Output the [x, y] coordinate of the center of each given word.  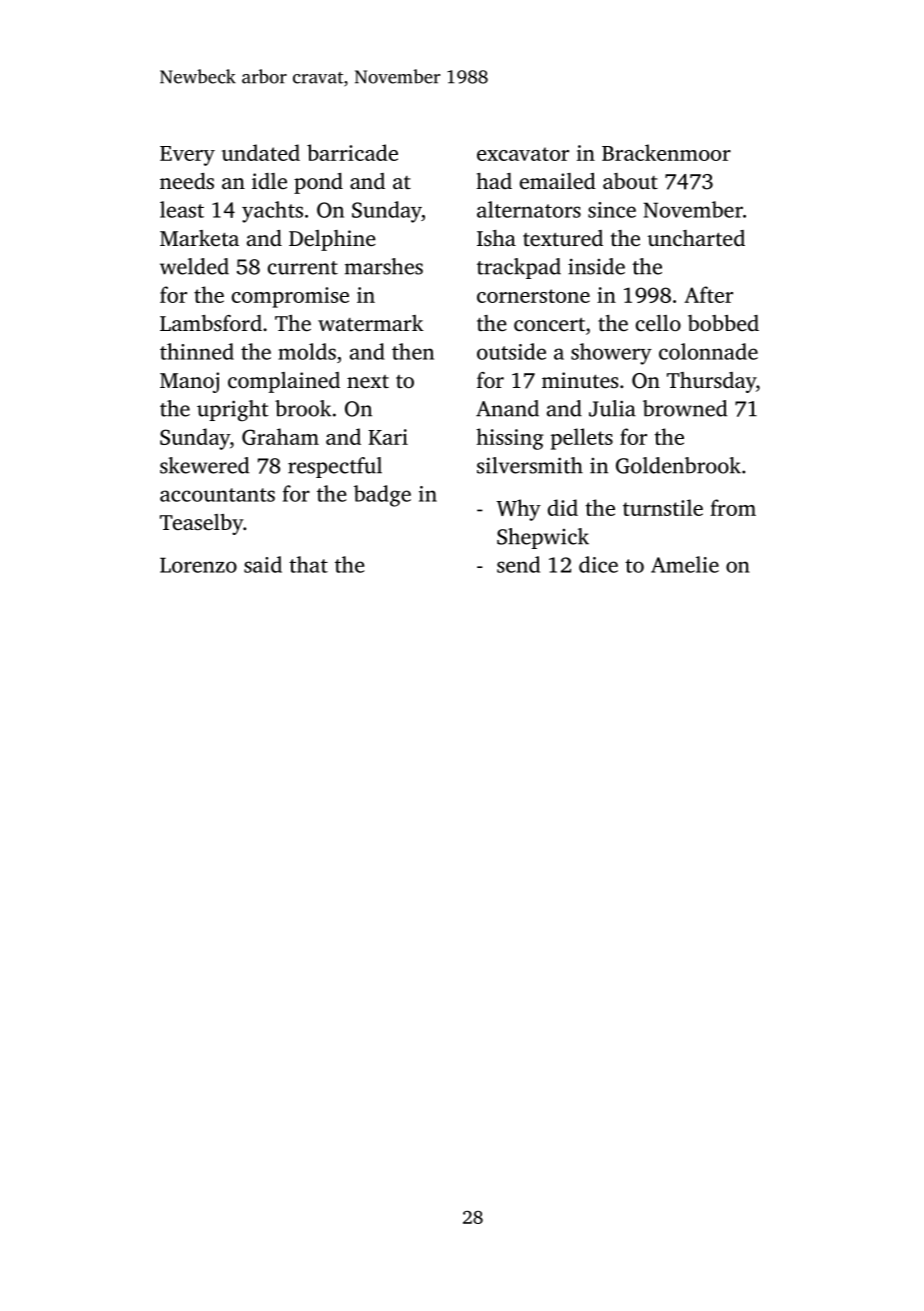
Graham [280, 436]
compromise [290, 297]
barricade [352, 152]
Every [187, 156]
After [708, 294]
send [518, 564]
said [263, 564]
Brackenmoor [666, 152]
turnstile [663, 507]
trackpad [519, 268]
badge [382, 496]
